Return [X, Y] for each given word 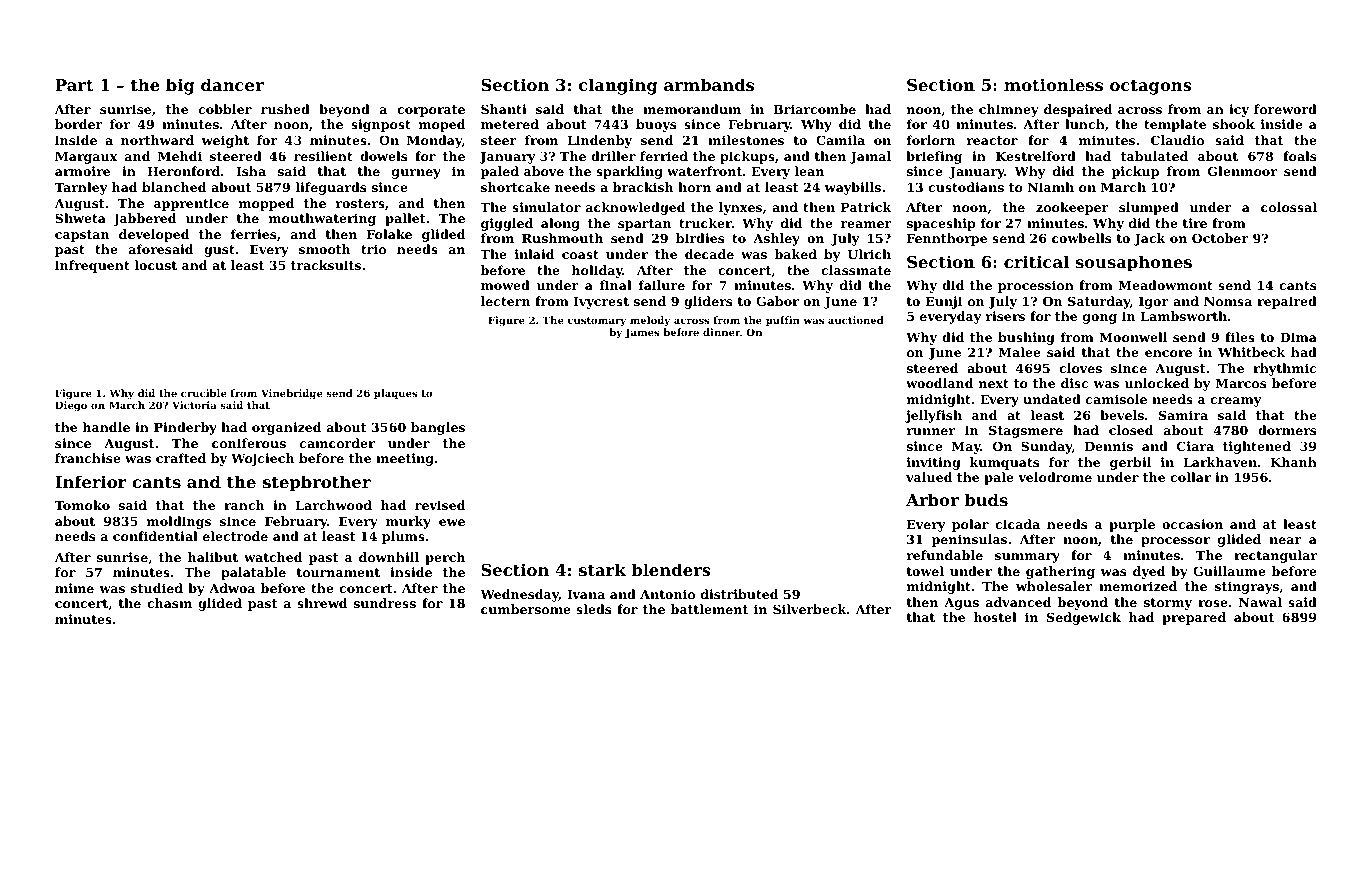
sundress [385, 603]
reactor [992, 140]
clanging [618, 86]
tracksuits [326, 265]
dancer [232, 84]
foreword [1285, 109]
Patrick [866, 207]
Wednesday [519, 595]
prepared [1194, 618]
